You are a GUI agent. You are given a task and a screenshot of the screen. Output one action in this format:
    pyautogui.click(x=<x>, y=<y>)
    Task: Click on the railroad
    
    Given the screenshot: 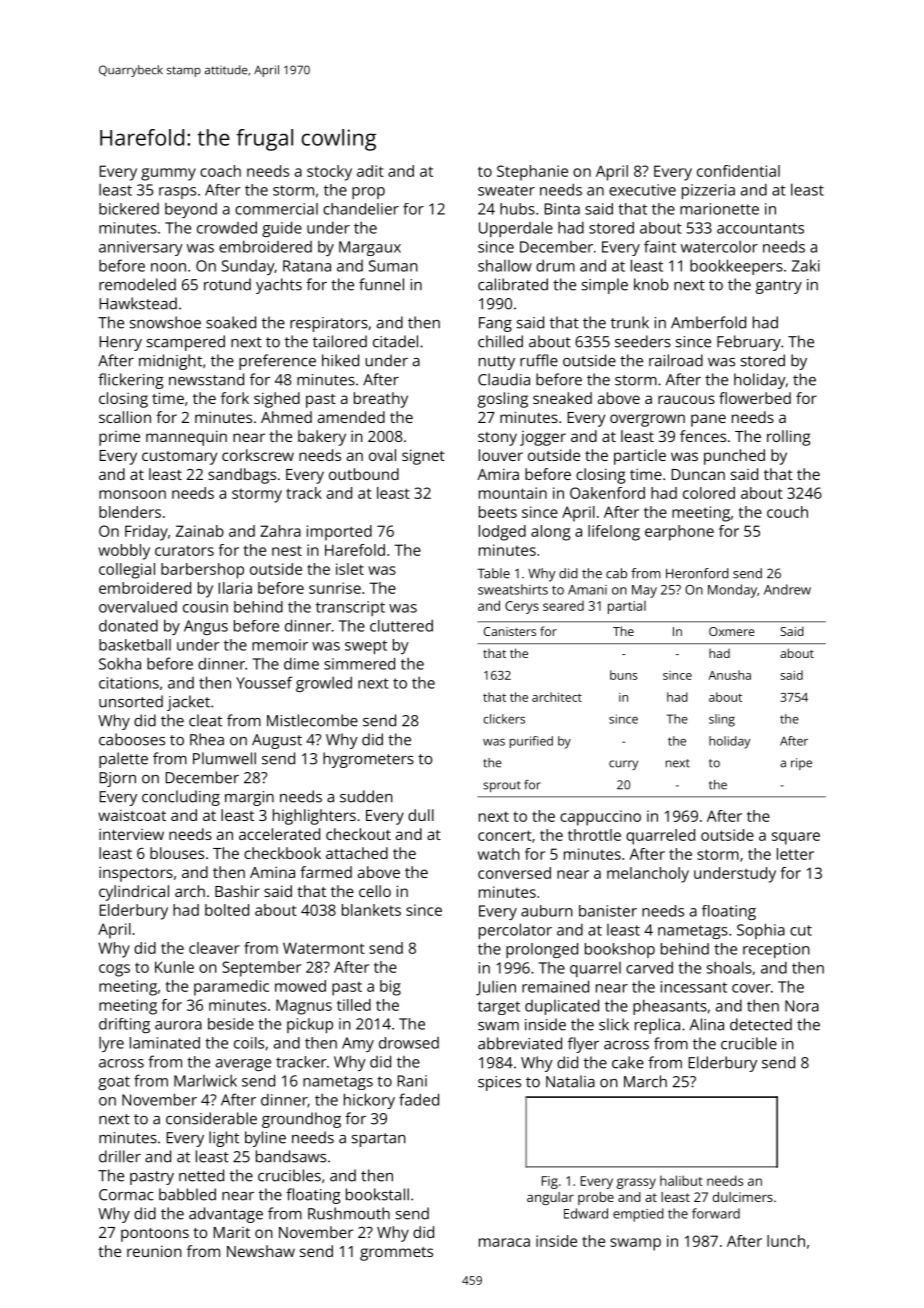 What is the action you would take?
    pyautogui.click(x=676, y=360)
